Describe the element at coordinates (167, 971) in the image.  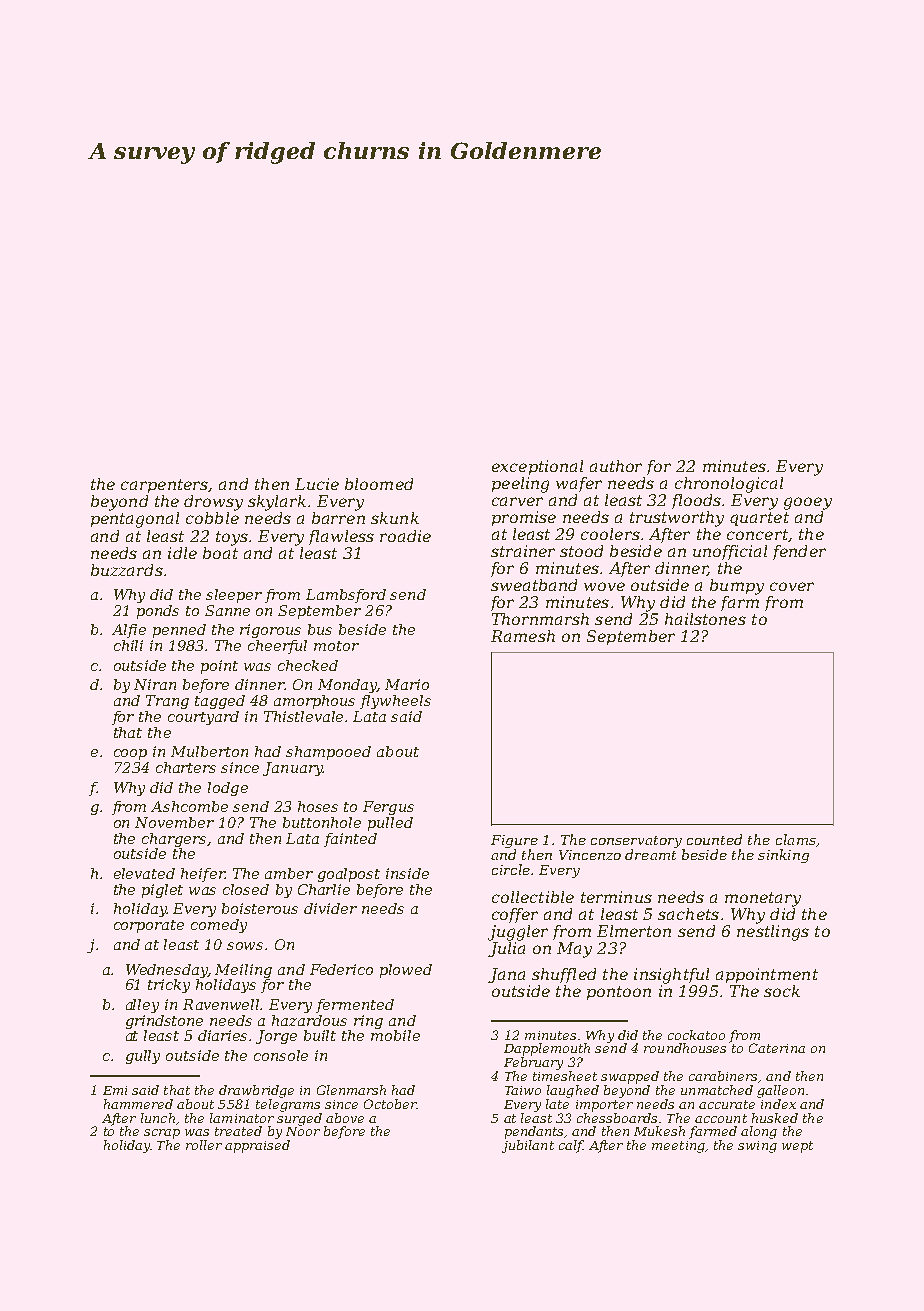
I see `Wednesday` at that location.
